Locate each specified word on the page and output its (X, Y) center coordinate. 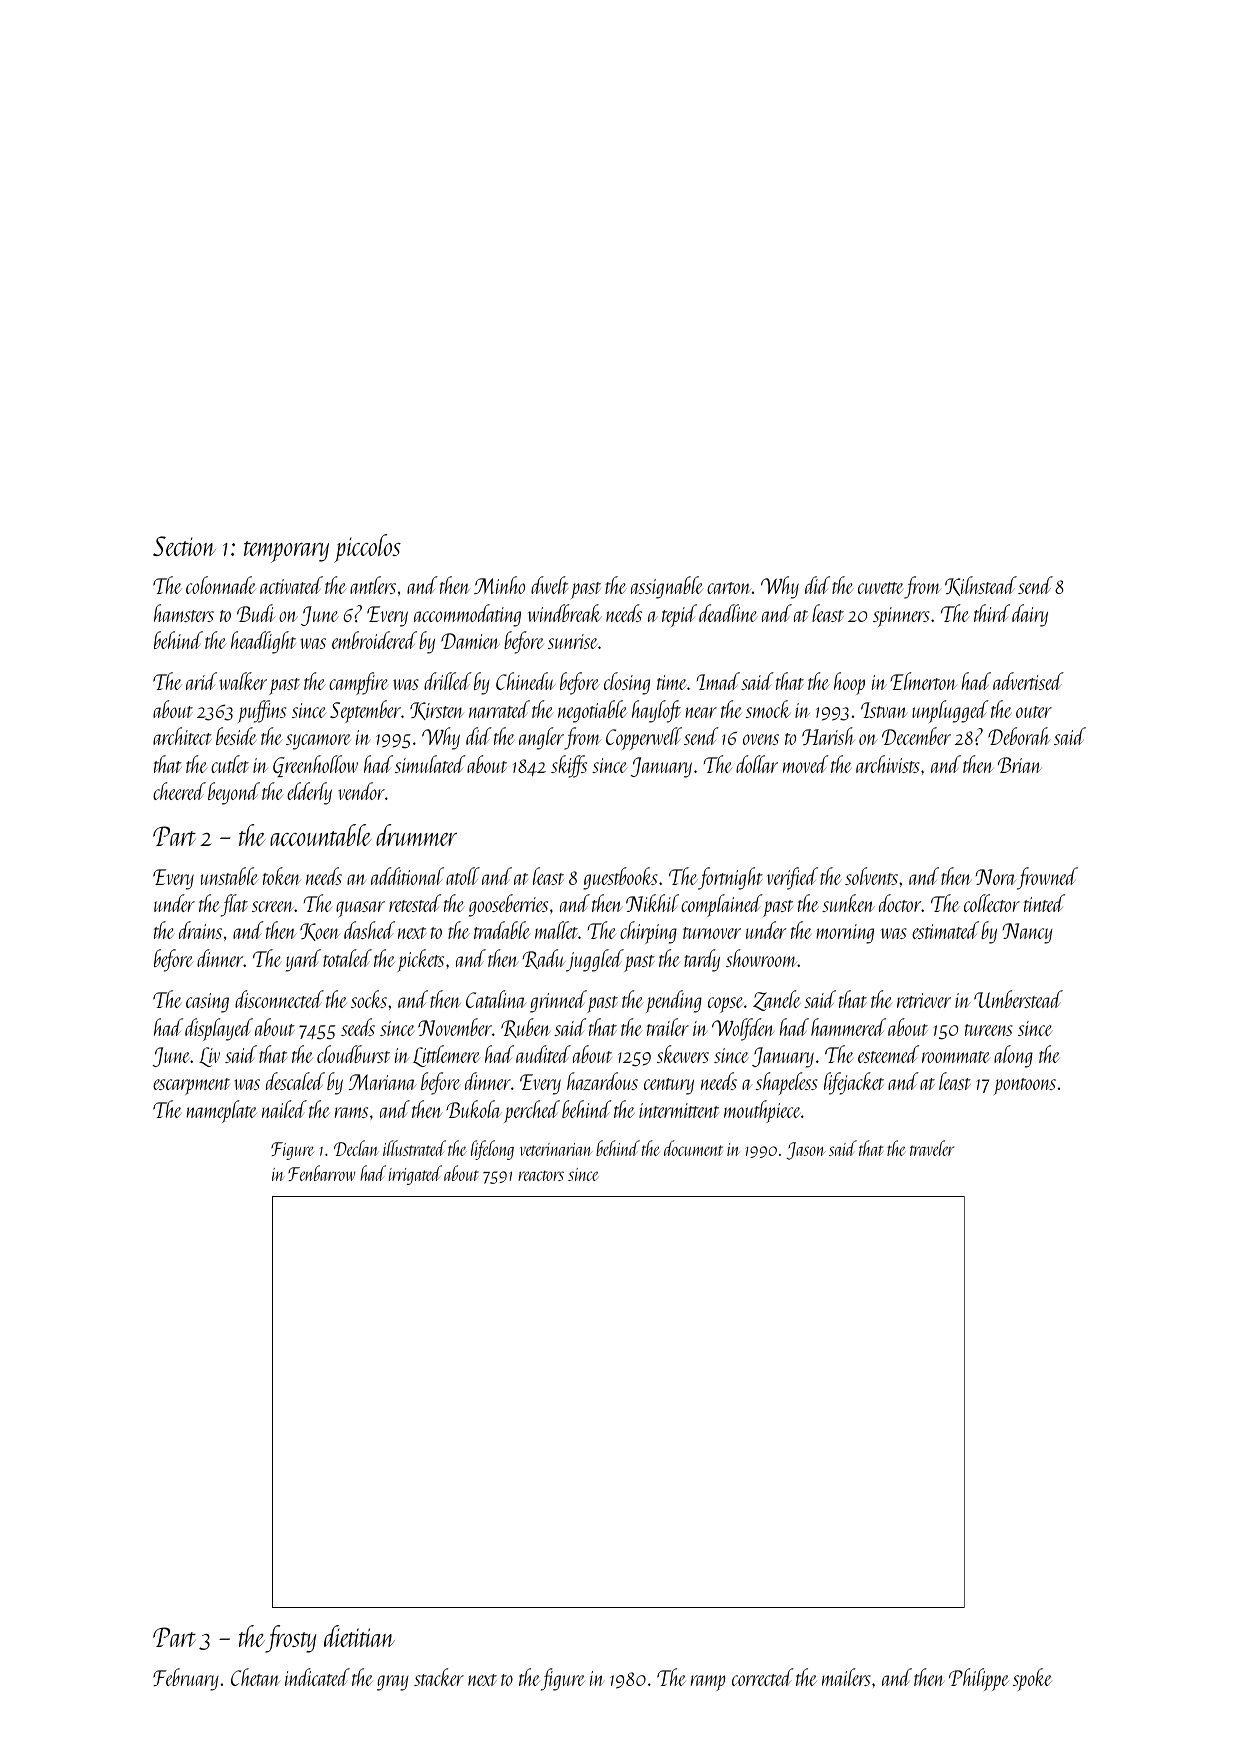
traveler (932, 1148)
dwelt (549, 585)
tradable (502, 930)
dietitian (359, 1636)
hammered (848, 1027)
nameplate (221, 1111)
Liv (209, 1057)
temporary (286, 552)
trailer (668, 1027)
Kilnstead (981, 586)
